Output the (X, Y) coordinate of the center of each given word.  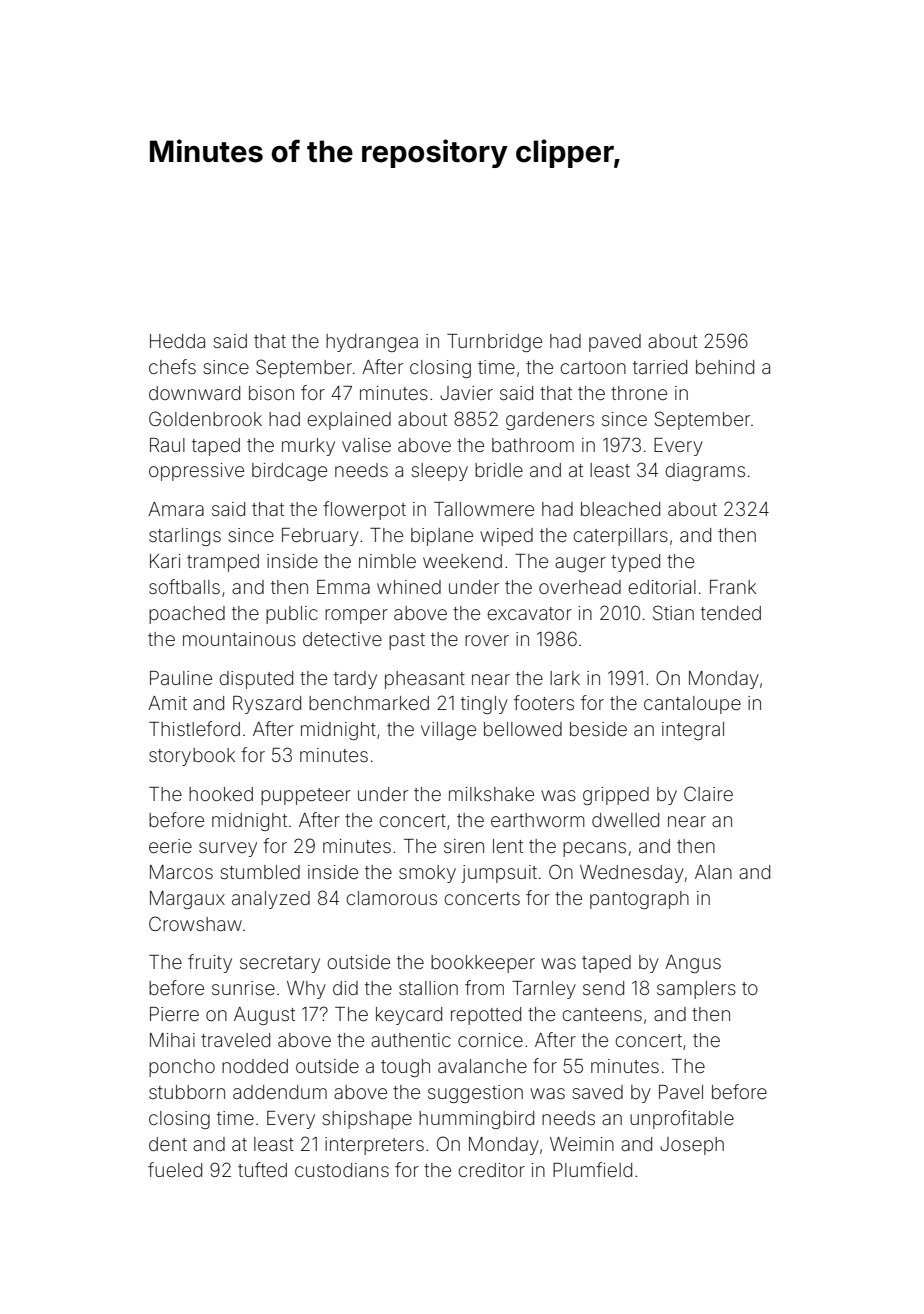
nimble (387, 561)
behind (725, 367)
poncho (182, 1068)
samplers (696, 990)
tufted (262, 1169)
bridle (499, 470)
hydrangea (372, 343)
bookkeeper (483, 964)
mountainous (239, 639)
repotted (486, 1016)
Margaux (187, 900)
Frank (733, 587)
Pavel (681, 1092)
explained (349, 421)
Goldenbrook (205, 418)
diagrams (705, 472)
